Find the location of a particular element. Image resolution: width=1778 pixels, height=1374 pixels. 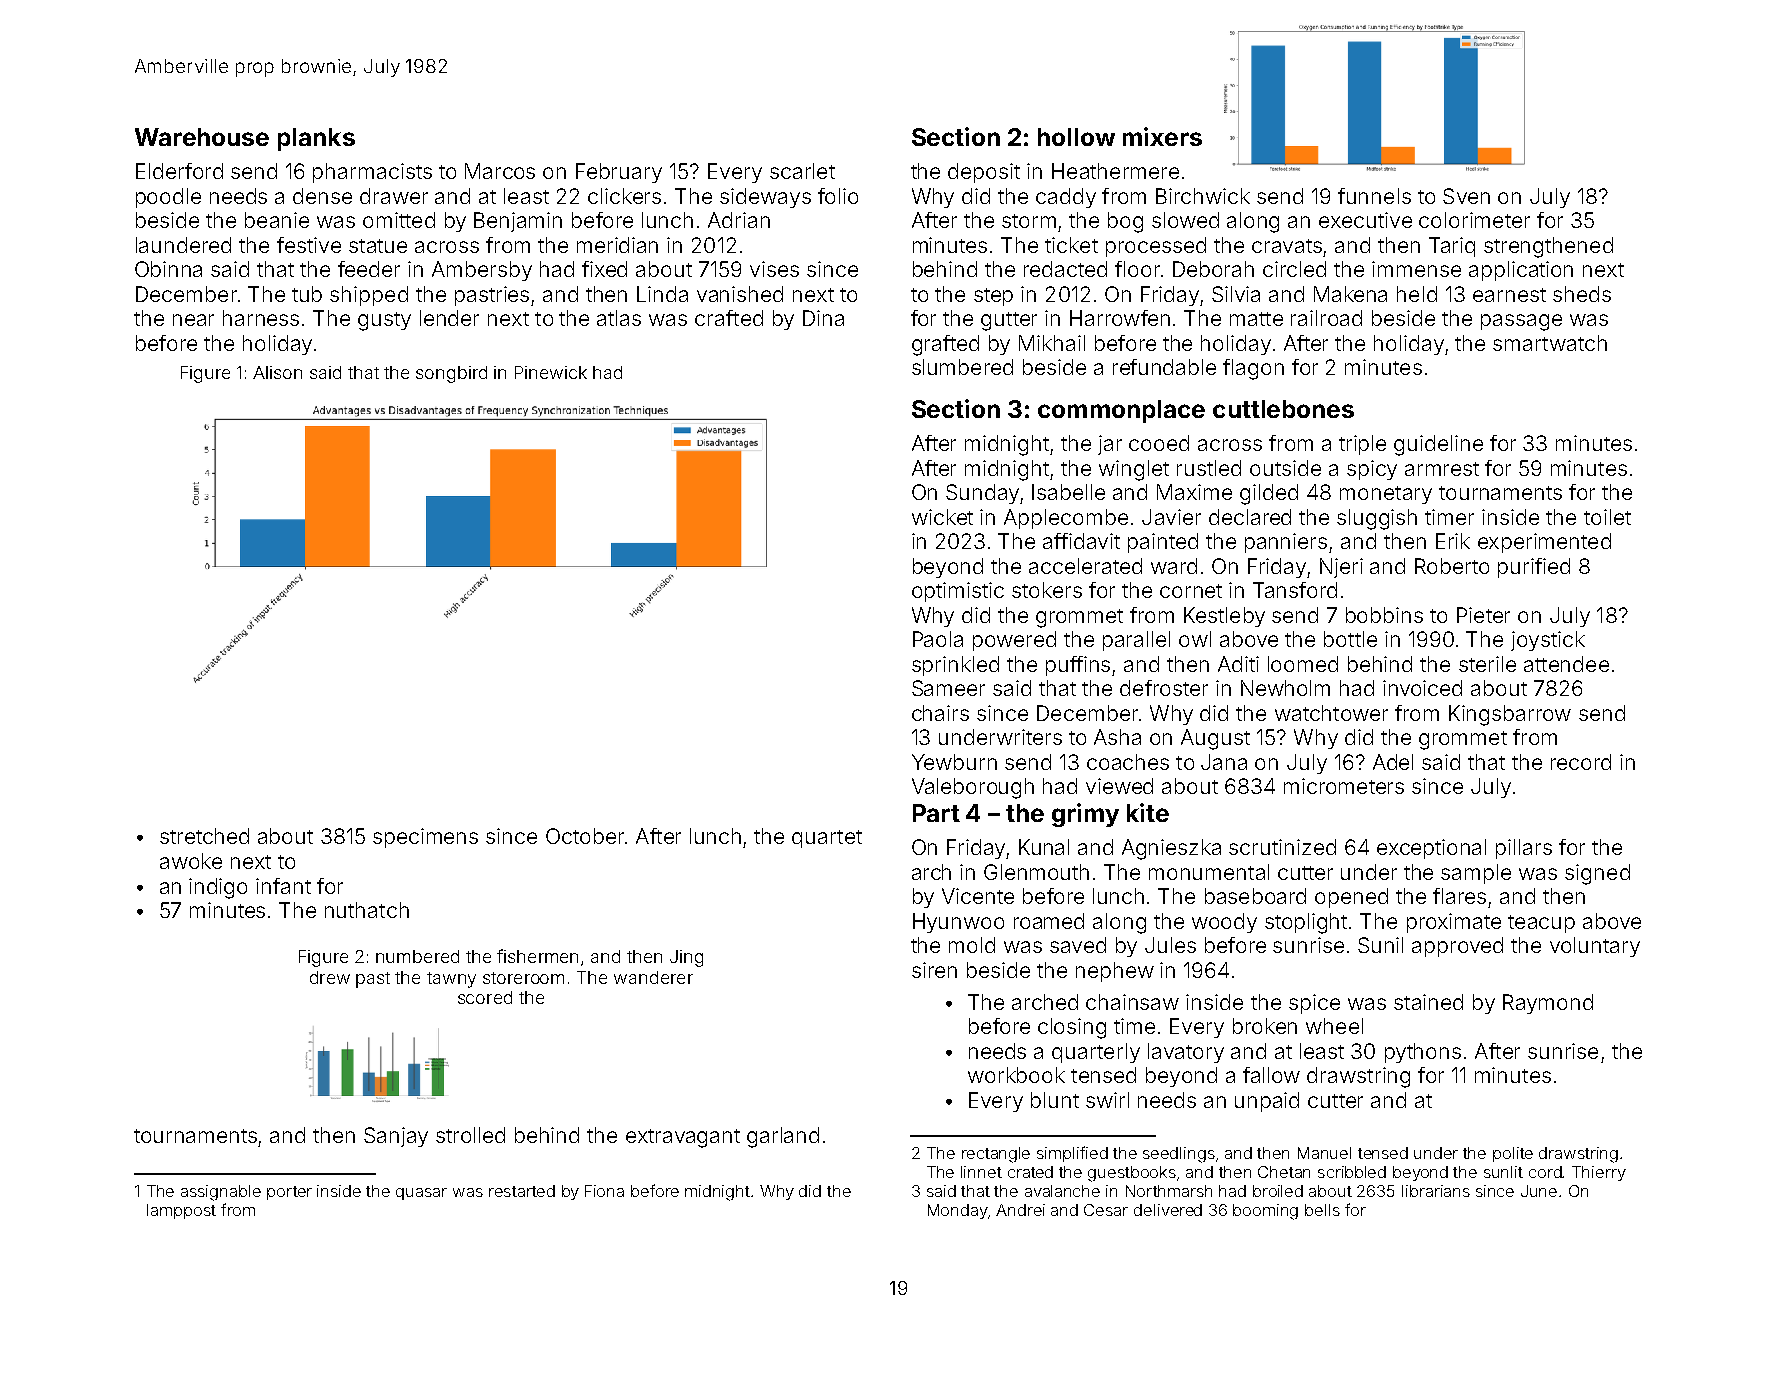

Pinewick is located at coordinates (551, 372).
